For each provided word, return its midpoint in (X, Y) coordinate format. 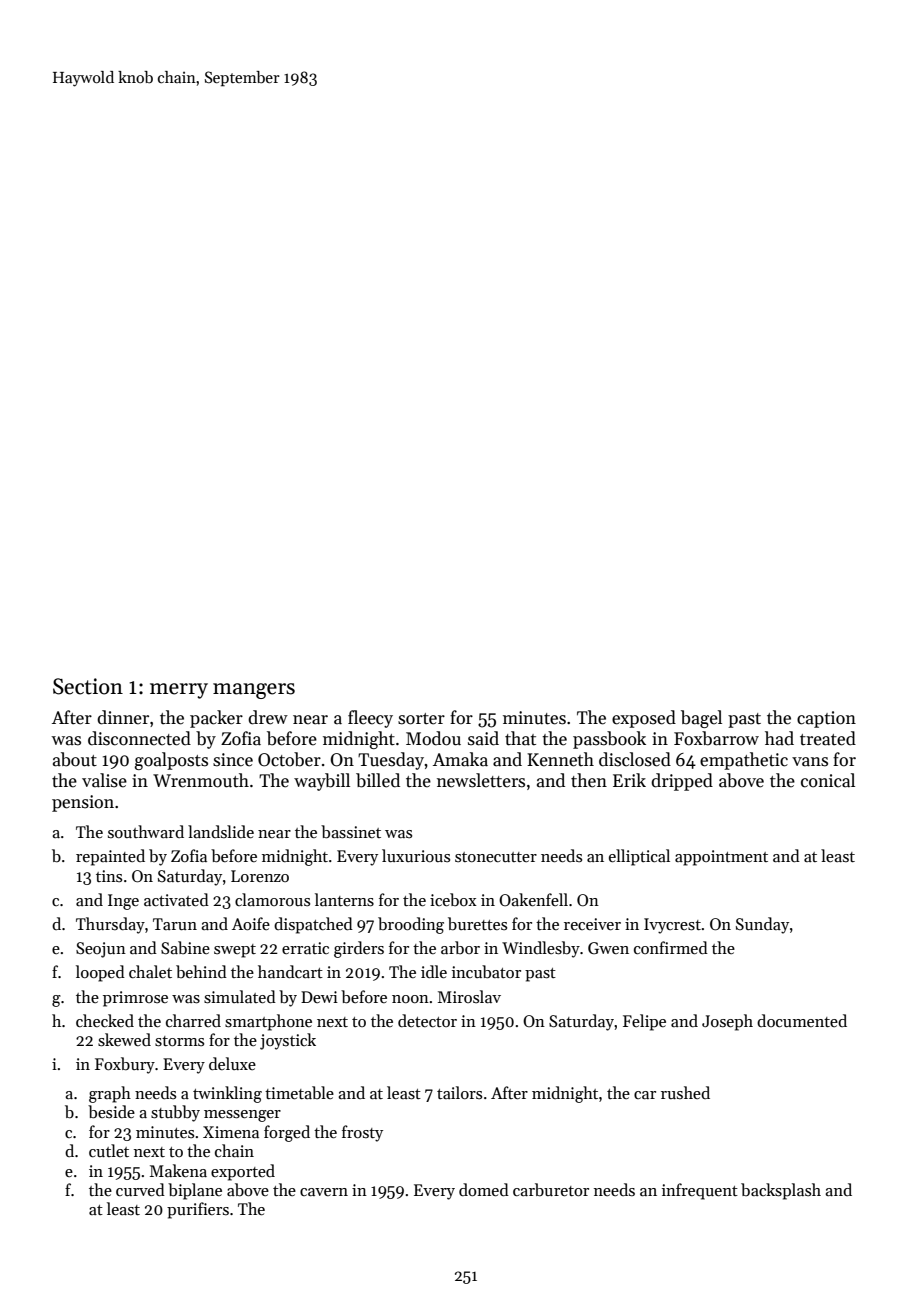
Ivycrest (672, 926)
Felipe (644, 1022)
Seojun (101, 950)
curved (140, 1189)
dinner (123, 717)
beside (111, 1112)
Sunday (762, 925)
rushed (685, 1092)
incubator (486, 972)
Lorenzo (260, 876)
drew (268, 717)
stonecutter (496, 857)
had (779, 738)
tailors (459, 1092)
